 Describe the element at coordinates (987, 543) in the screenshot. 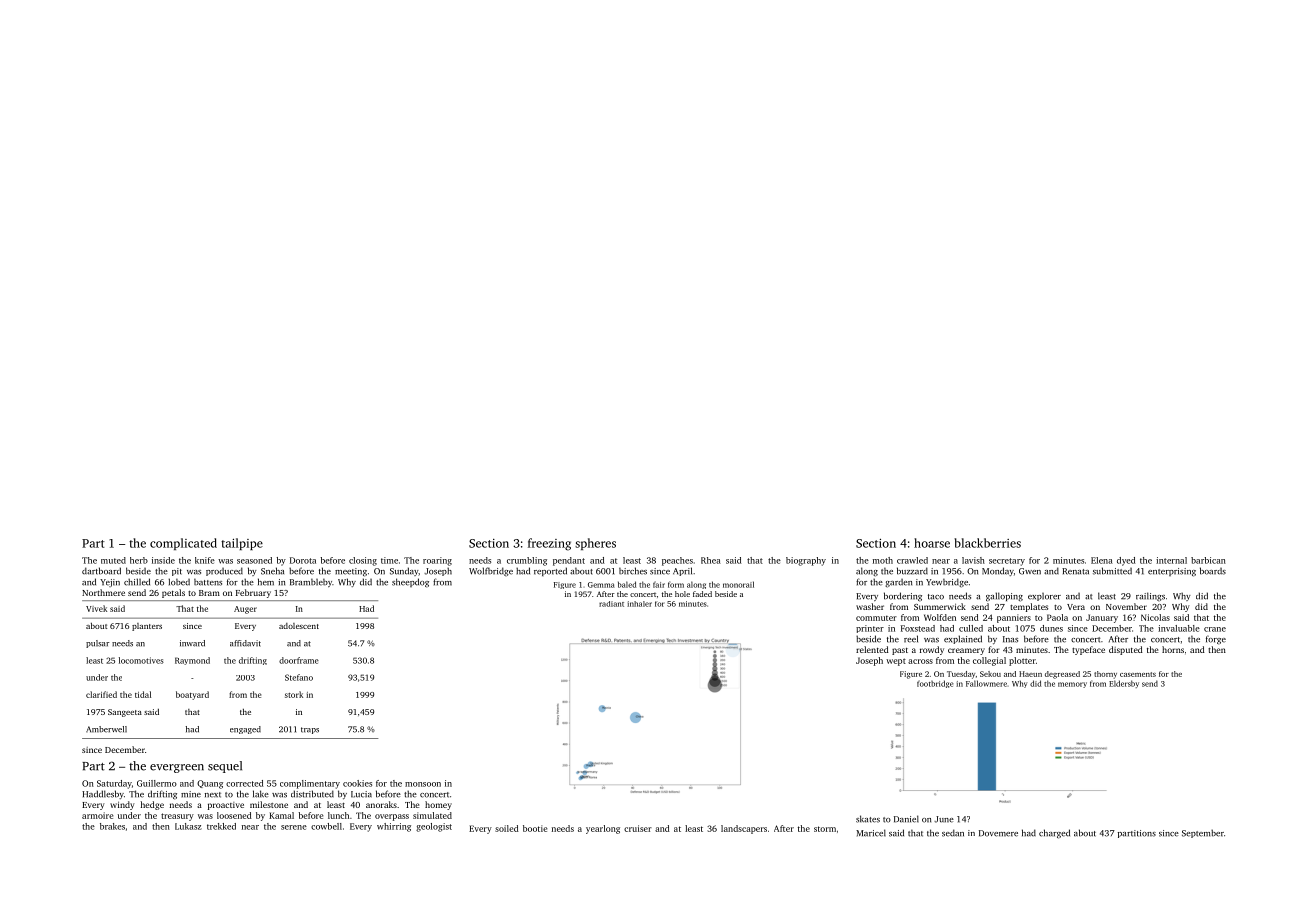

I see `blackberries` at that location.
